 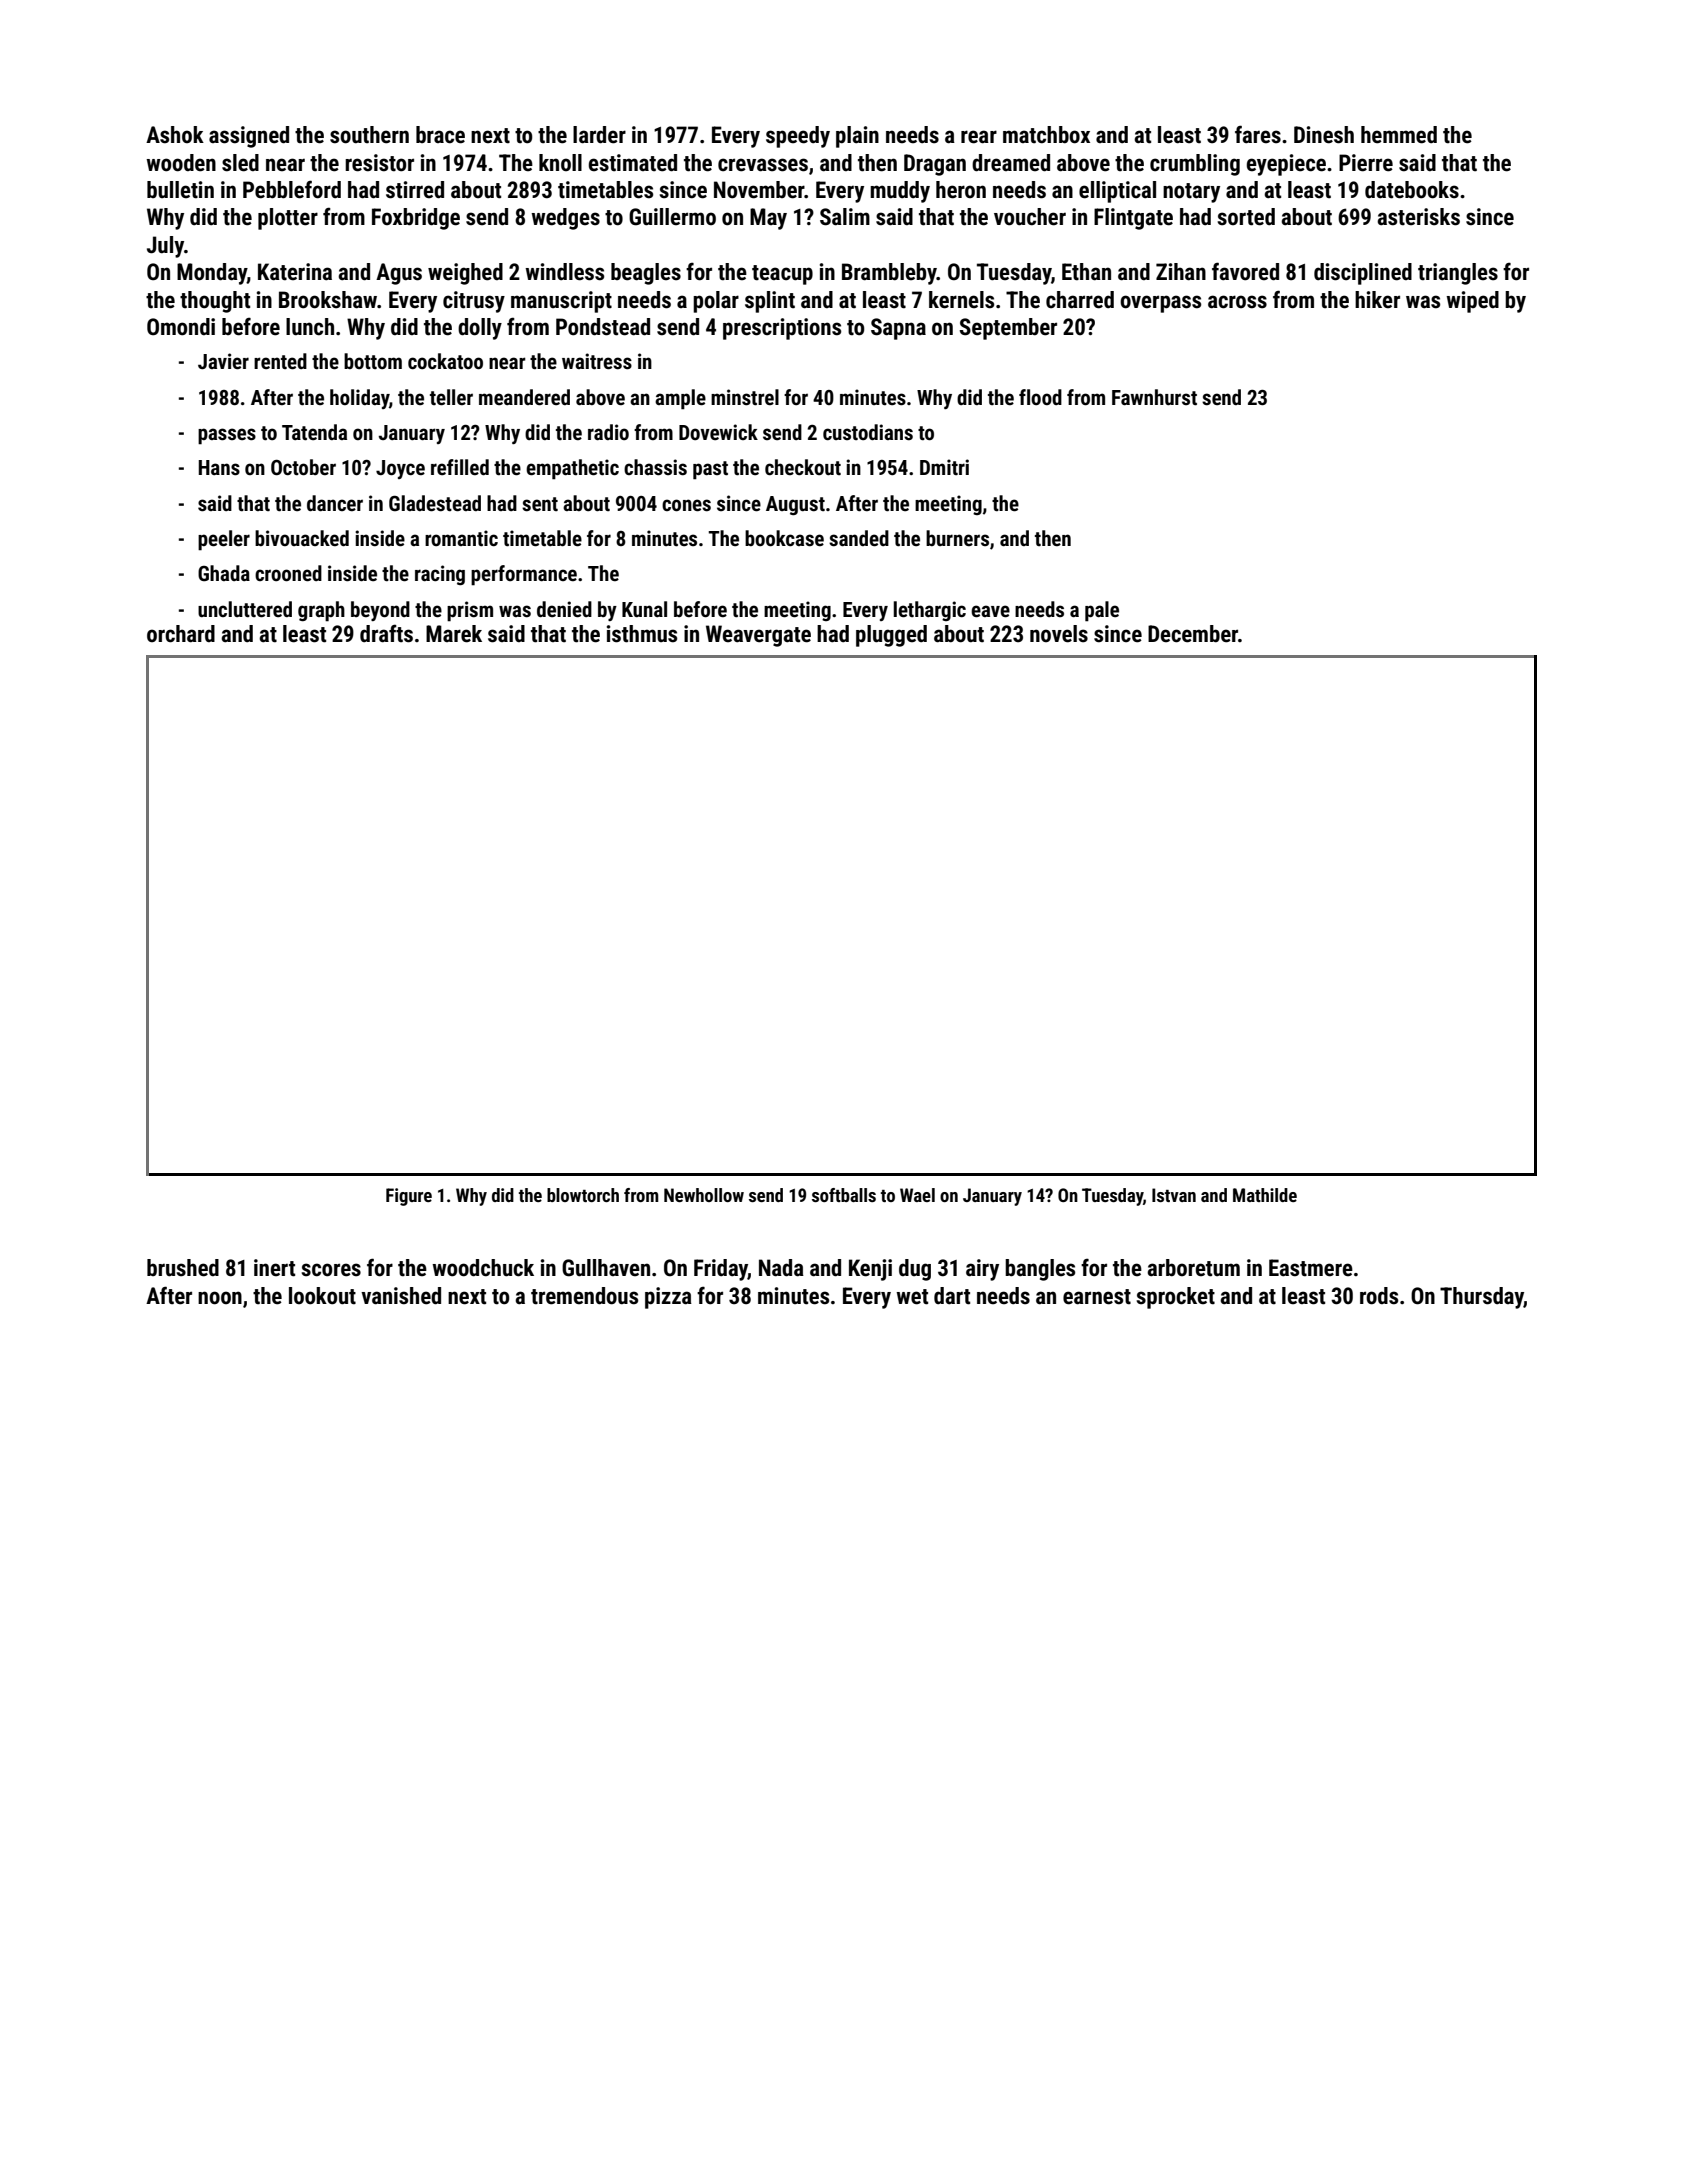 What do you see at coordinates (322, 1296) in the screenshot?
I see `lookout` at bounding box center [322, 1296].
